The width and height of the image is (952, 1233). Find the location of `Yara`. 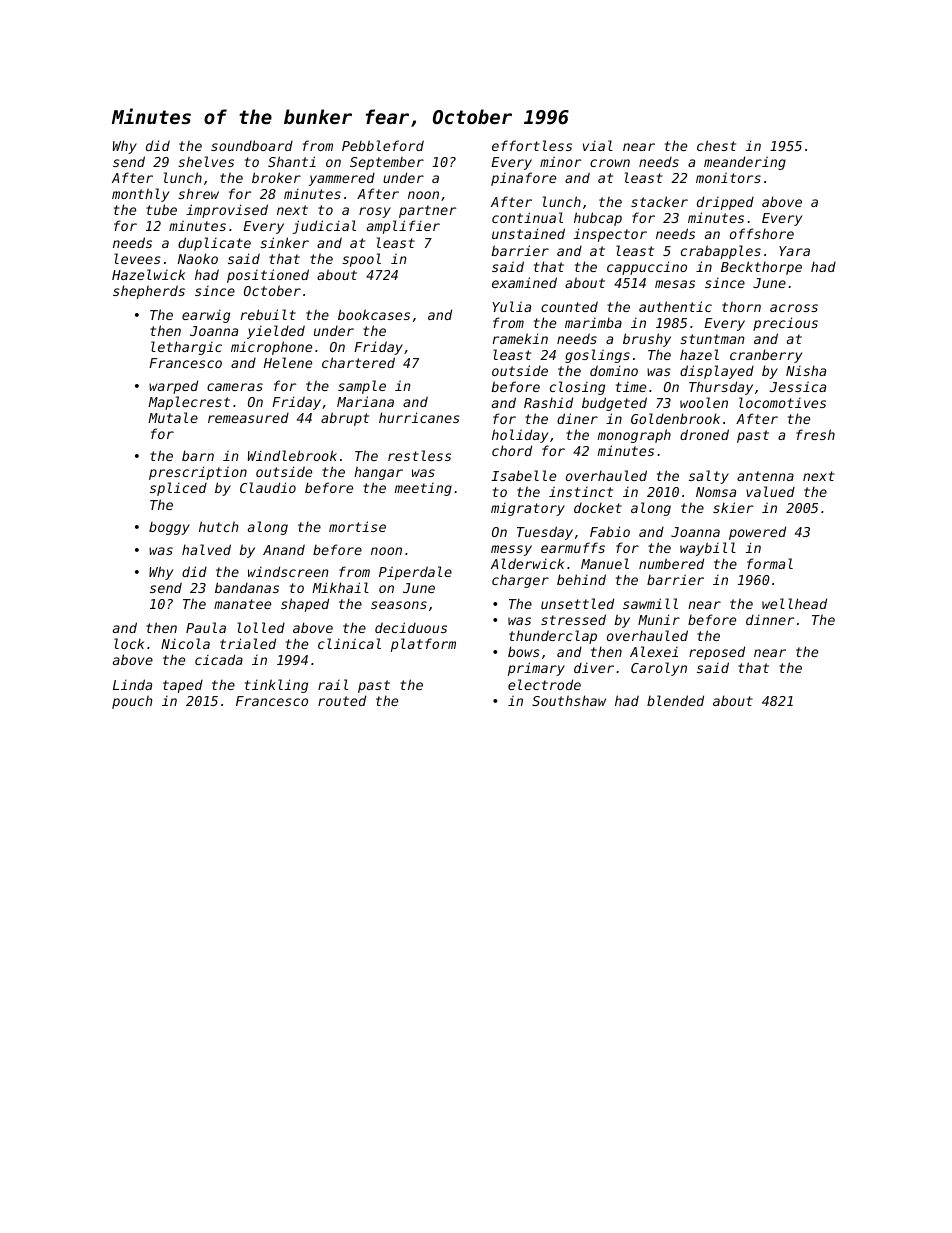

Yara is located at coordinates (794, 251).
